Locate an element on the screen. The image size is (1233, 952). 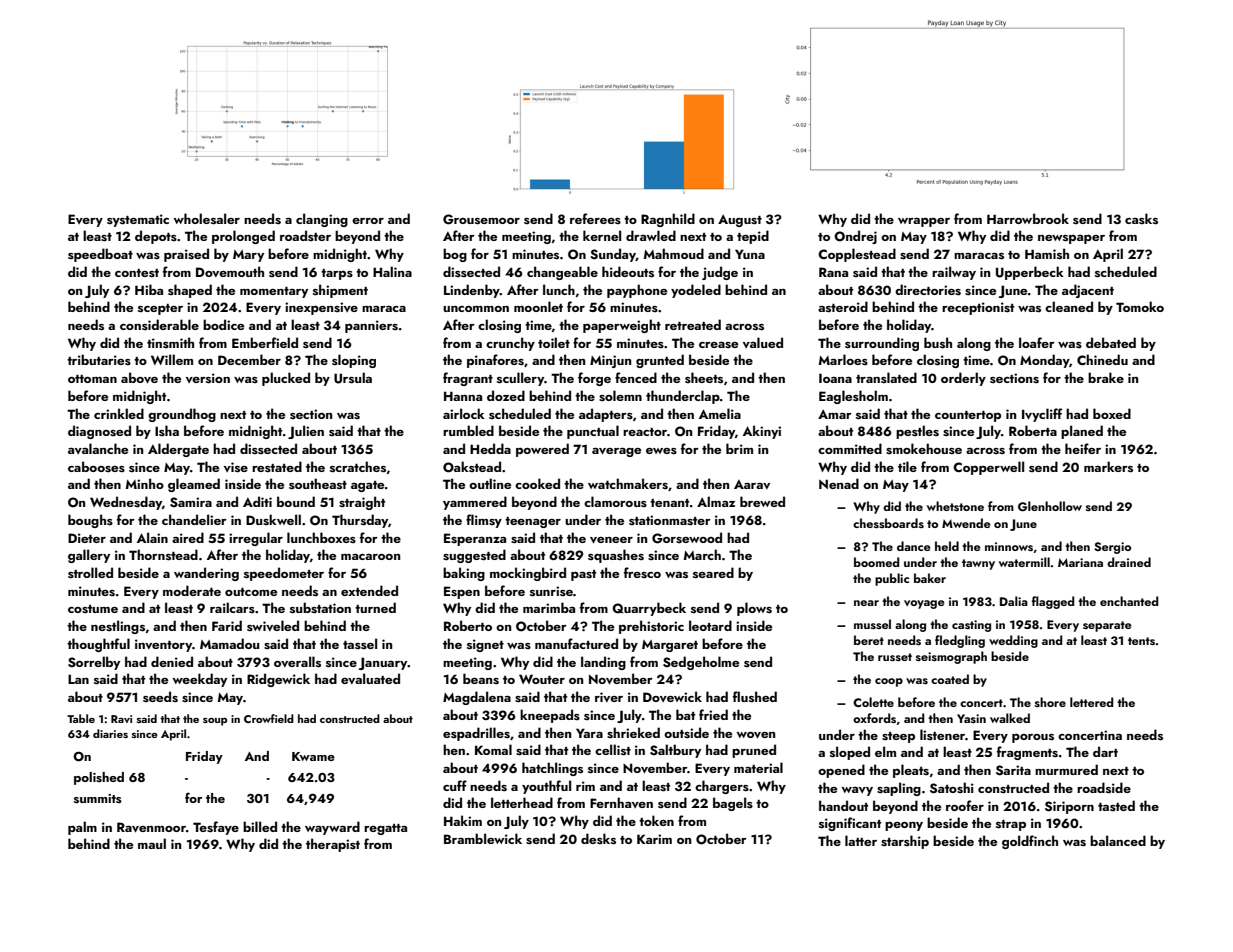
diagnosed is located at coordinates (99, 432).
